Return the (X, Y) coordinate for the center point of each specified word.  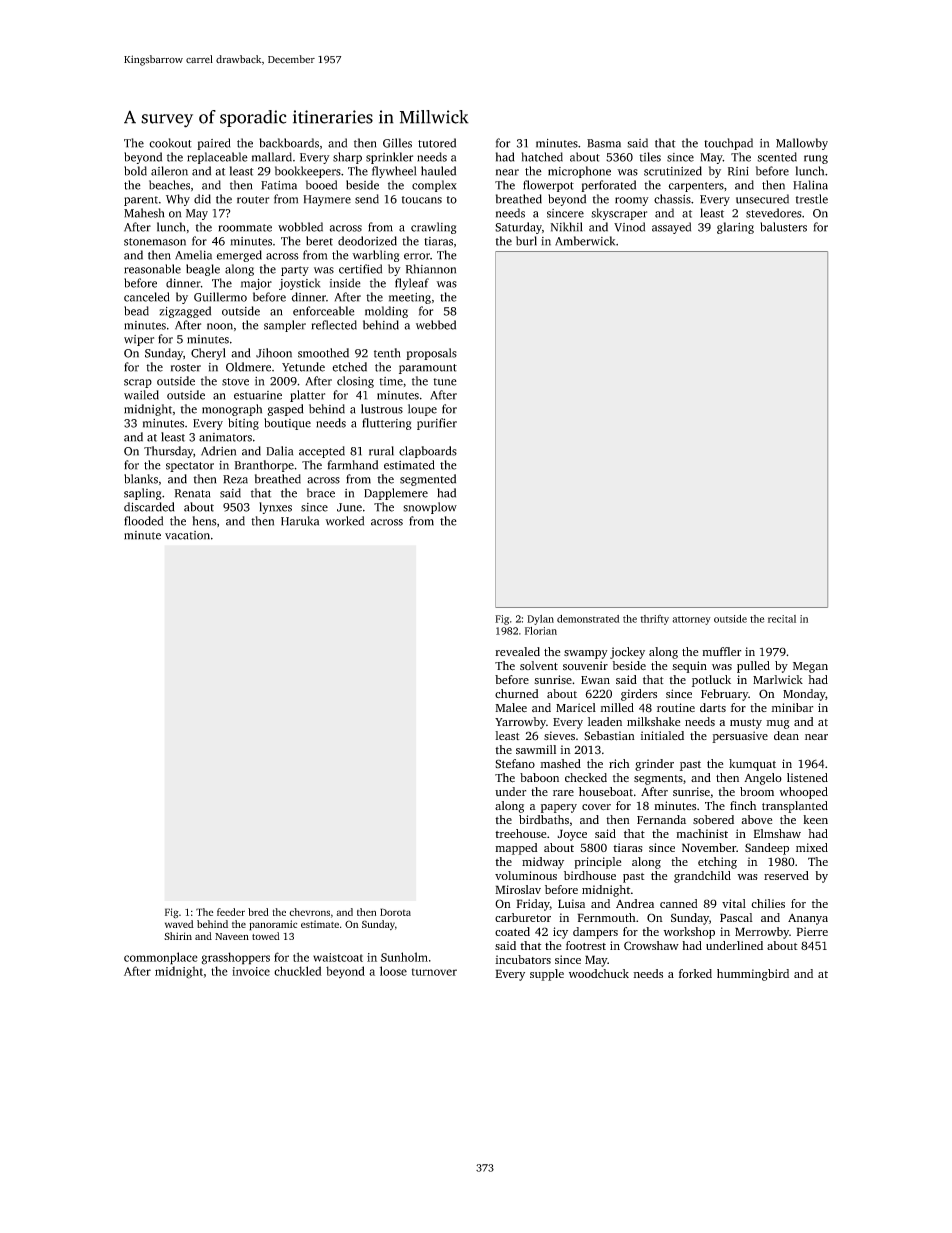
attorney (691, 620)
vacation (187, 535)
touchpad (728, 144)
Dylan (540, 620)
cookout (170, 143)
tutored (437, 143)
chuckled (298, 971)
